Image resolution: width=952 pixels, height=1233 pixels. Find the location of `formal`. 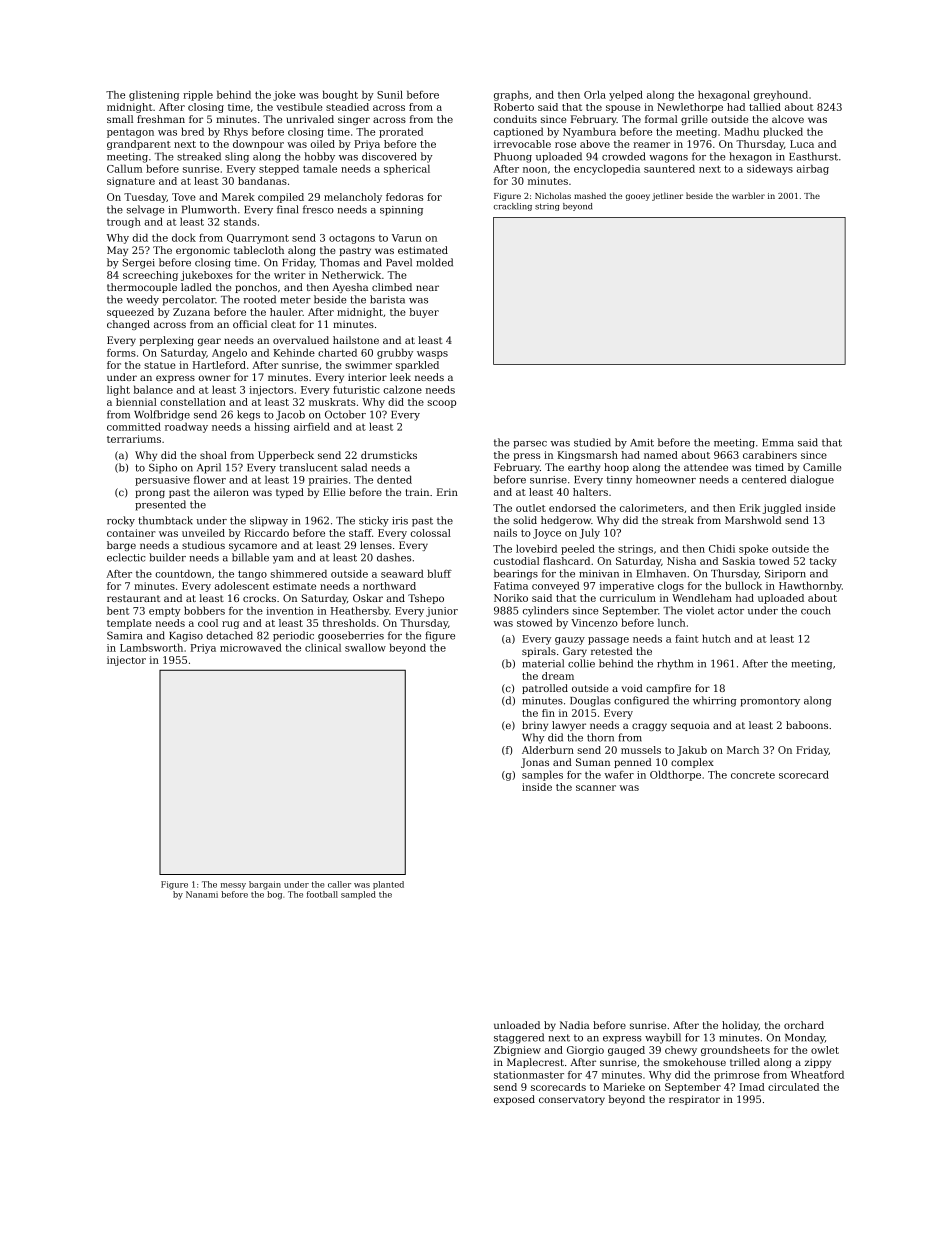

formal is located at coordinates (661, 119).
